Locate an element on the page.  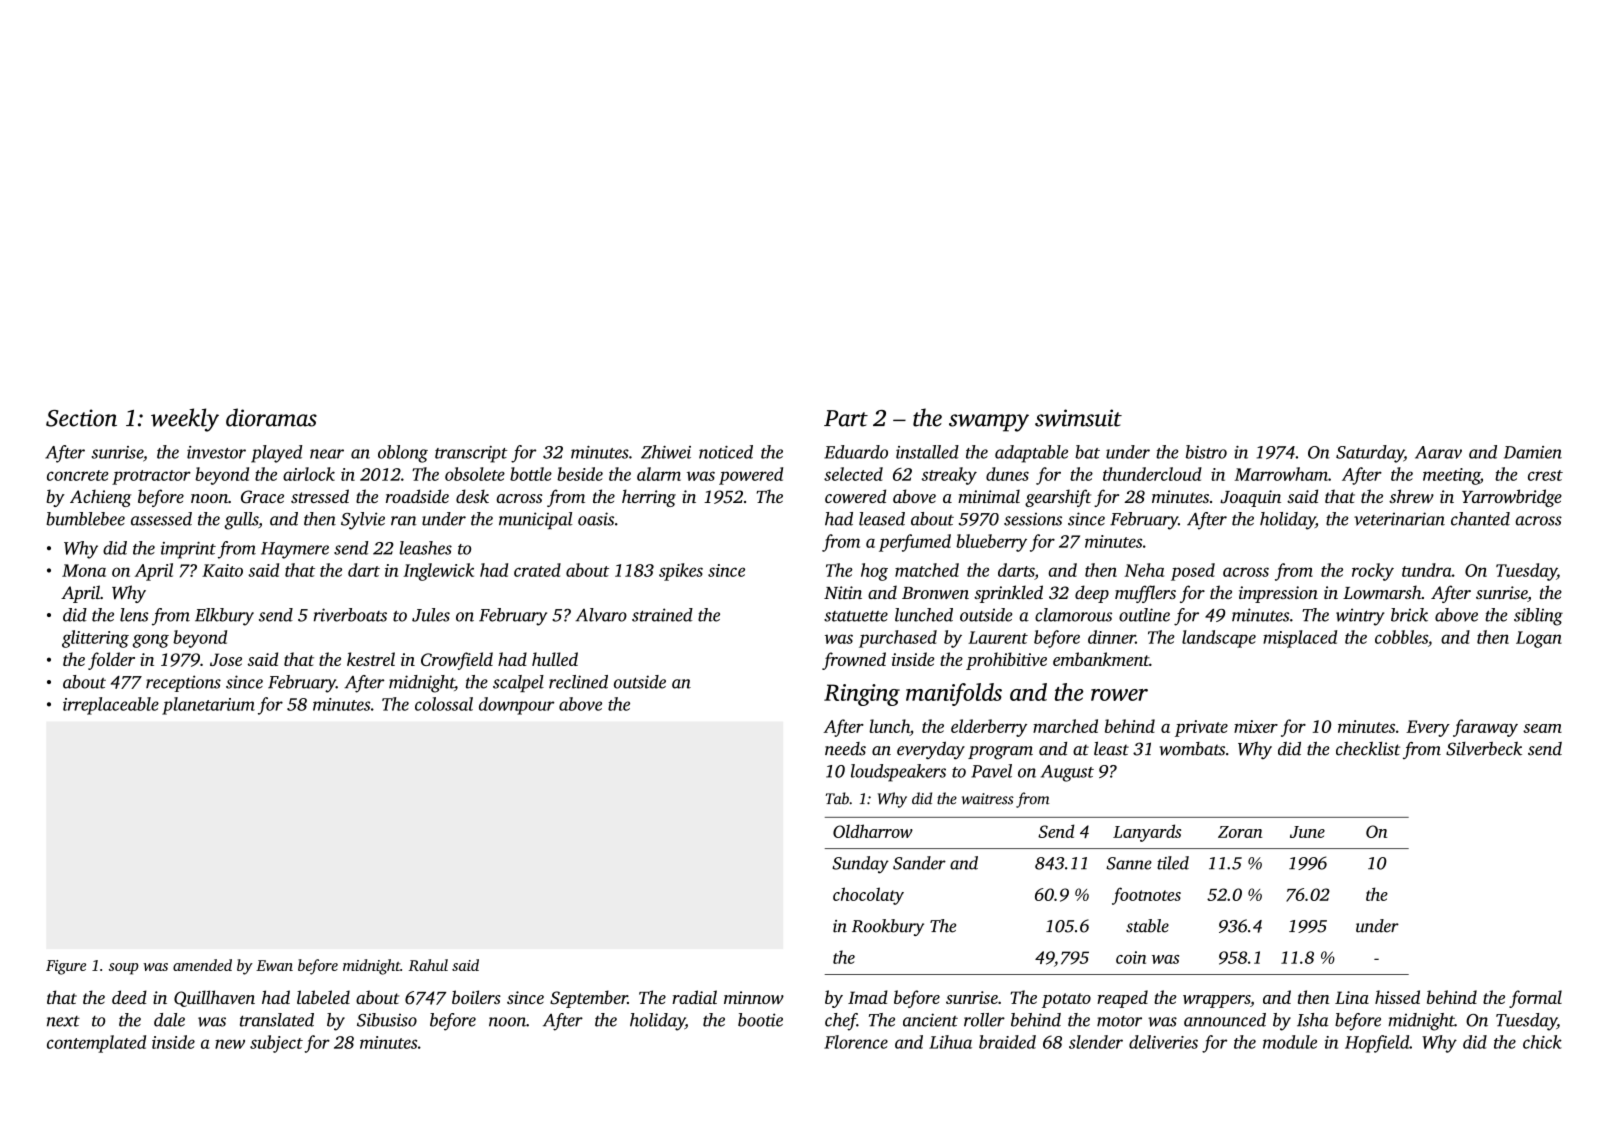
reaped is located at coordinates (1122, 999).
